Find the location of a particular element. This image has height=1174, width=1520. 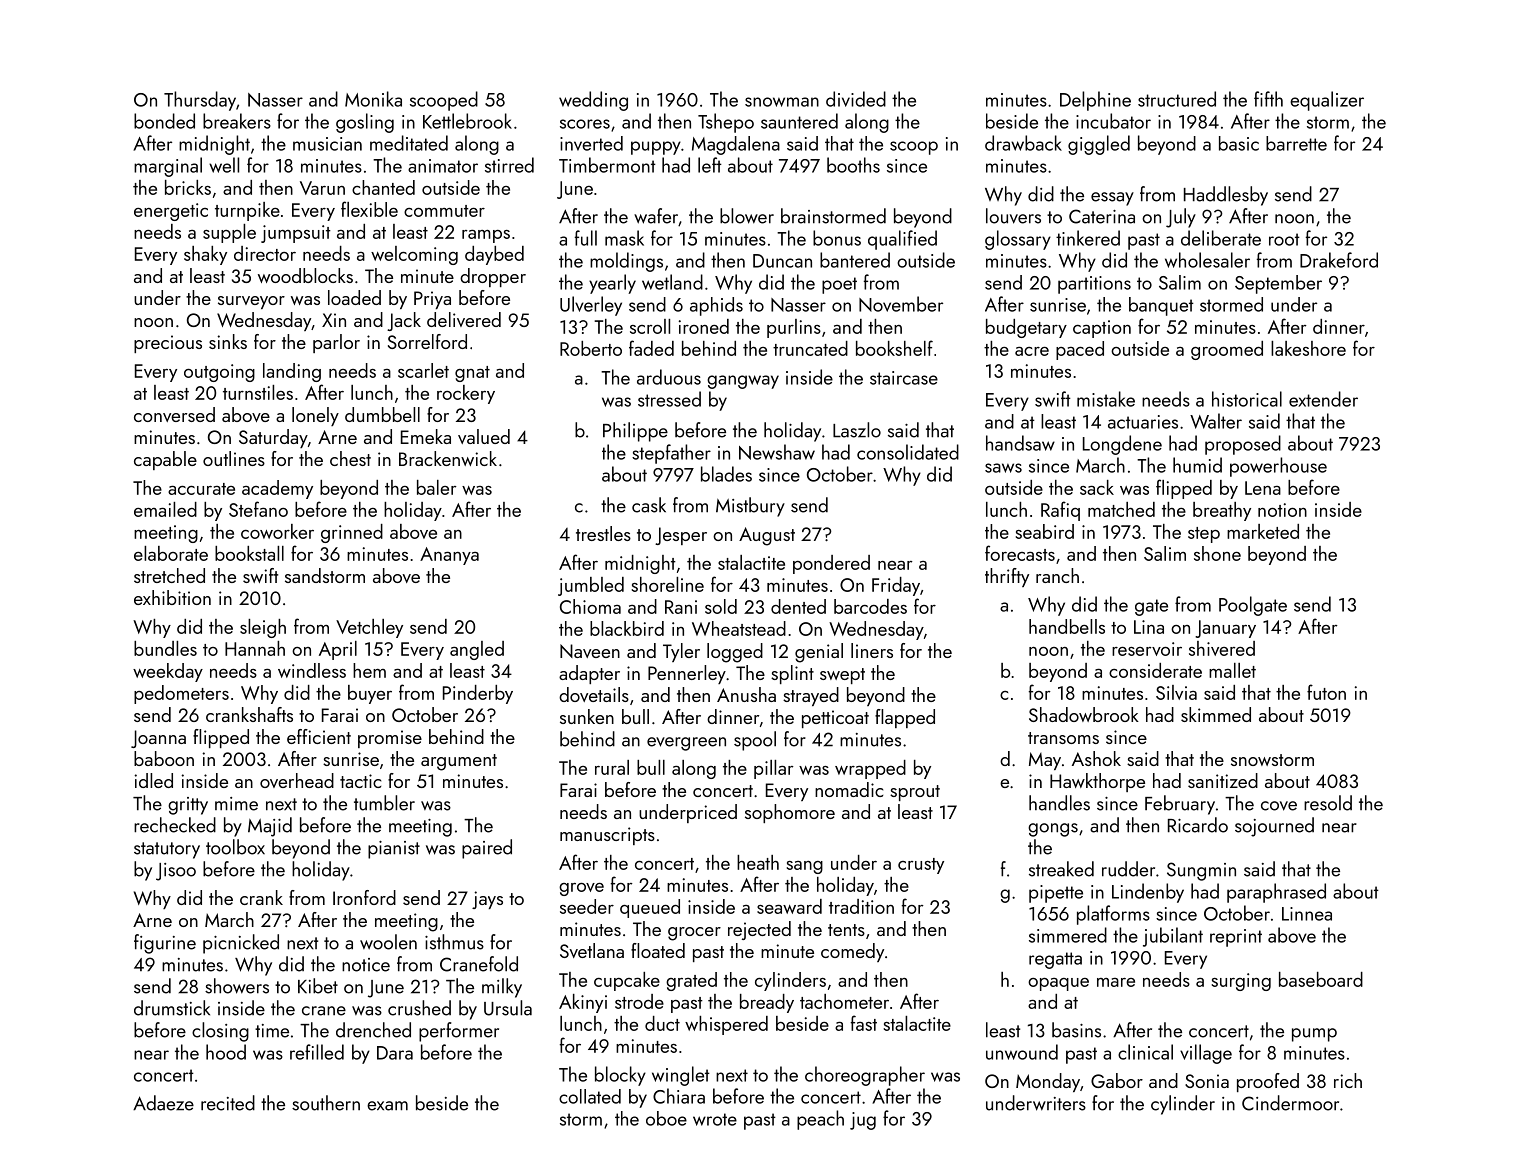

Jisoo is located at coordinates (176, 872).
